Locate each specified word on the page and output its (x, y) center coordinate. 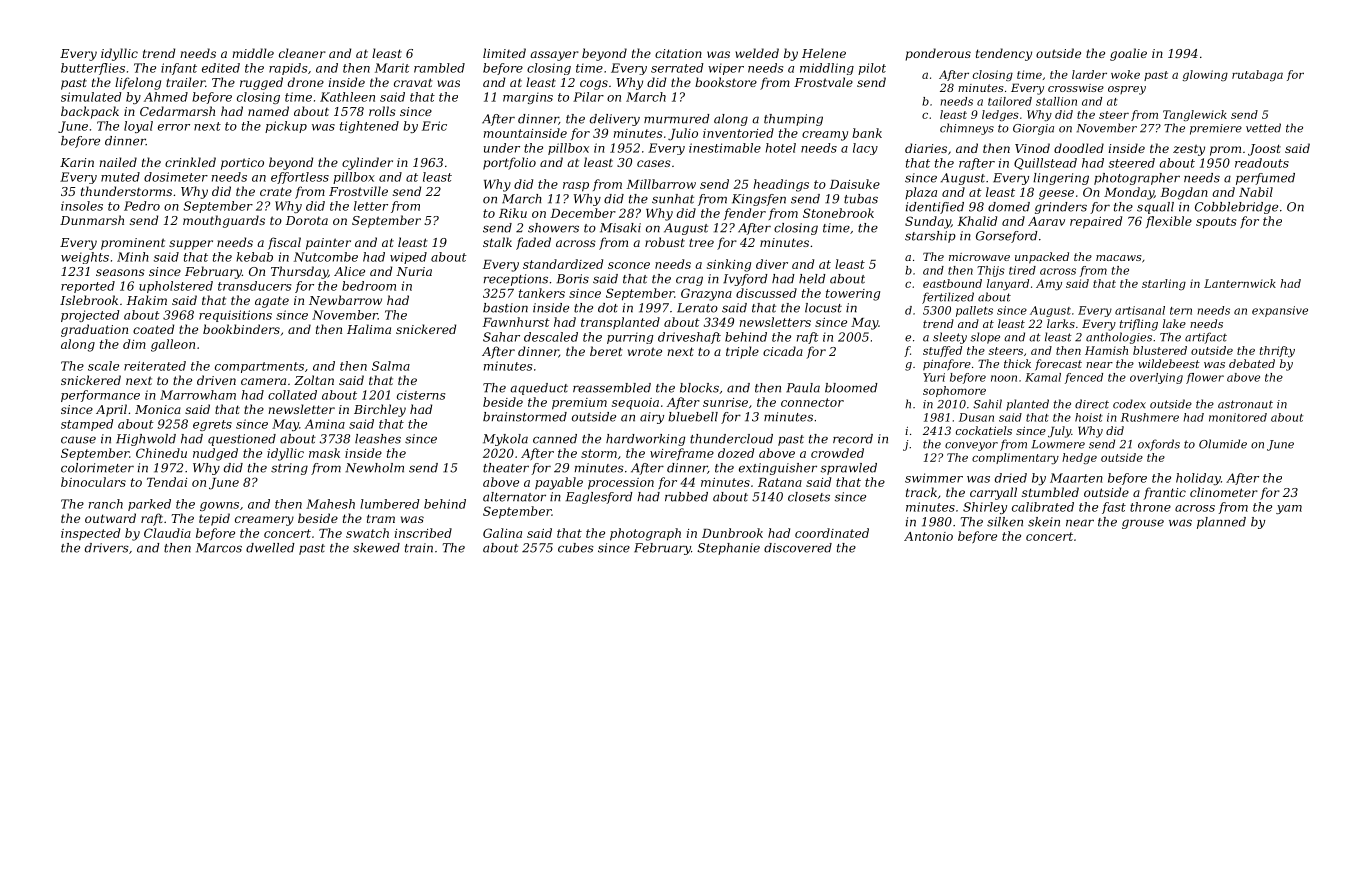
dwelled (270, 548)
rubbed (686, 497)
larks (1061, 323)
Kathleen (347, 97)
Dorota (307, 220)
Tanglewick (1195, 115)
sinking (729, 265)
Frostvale (823, 82)
